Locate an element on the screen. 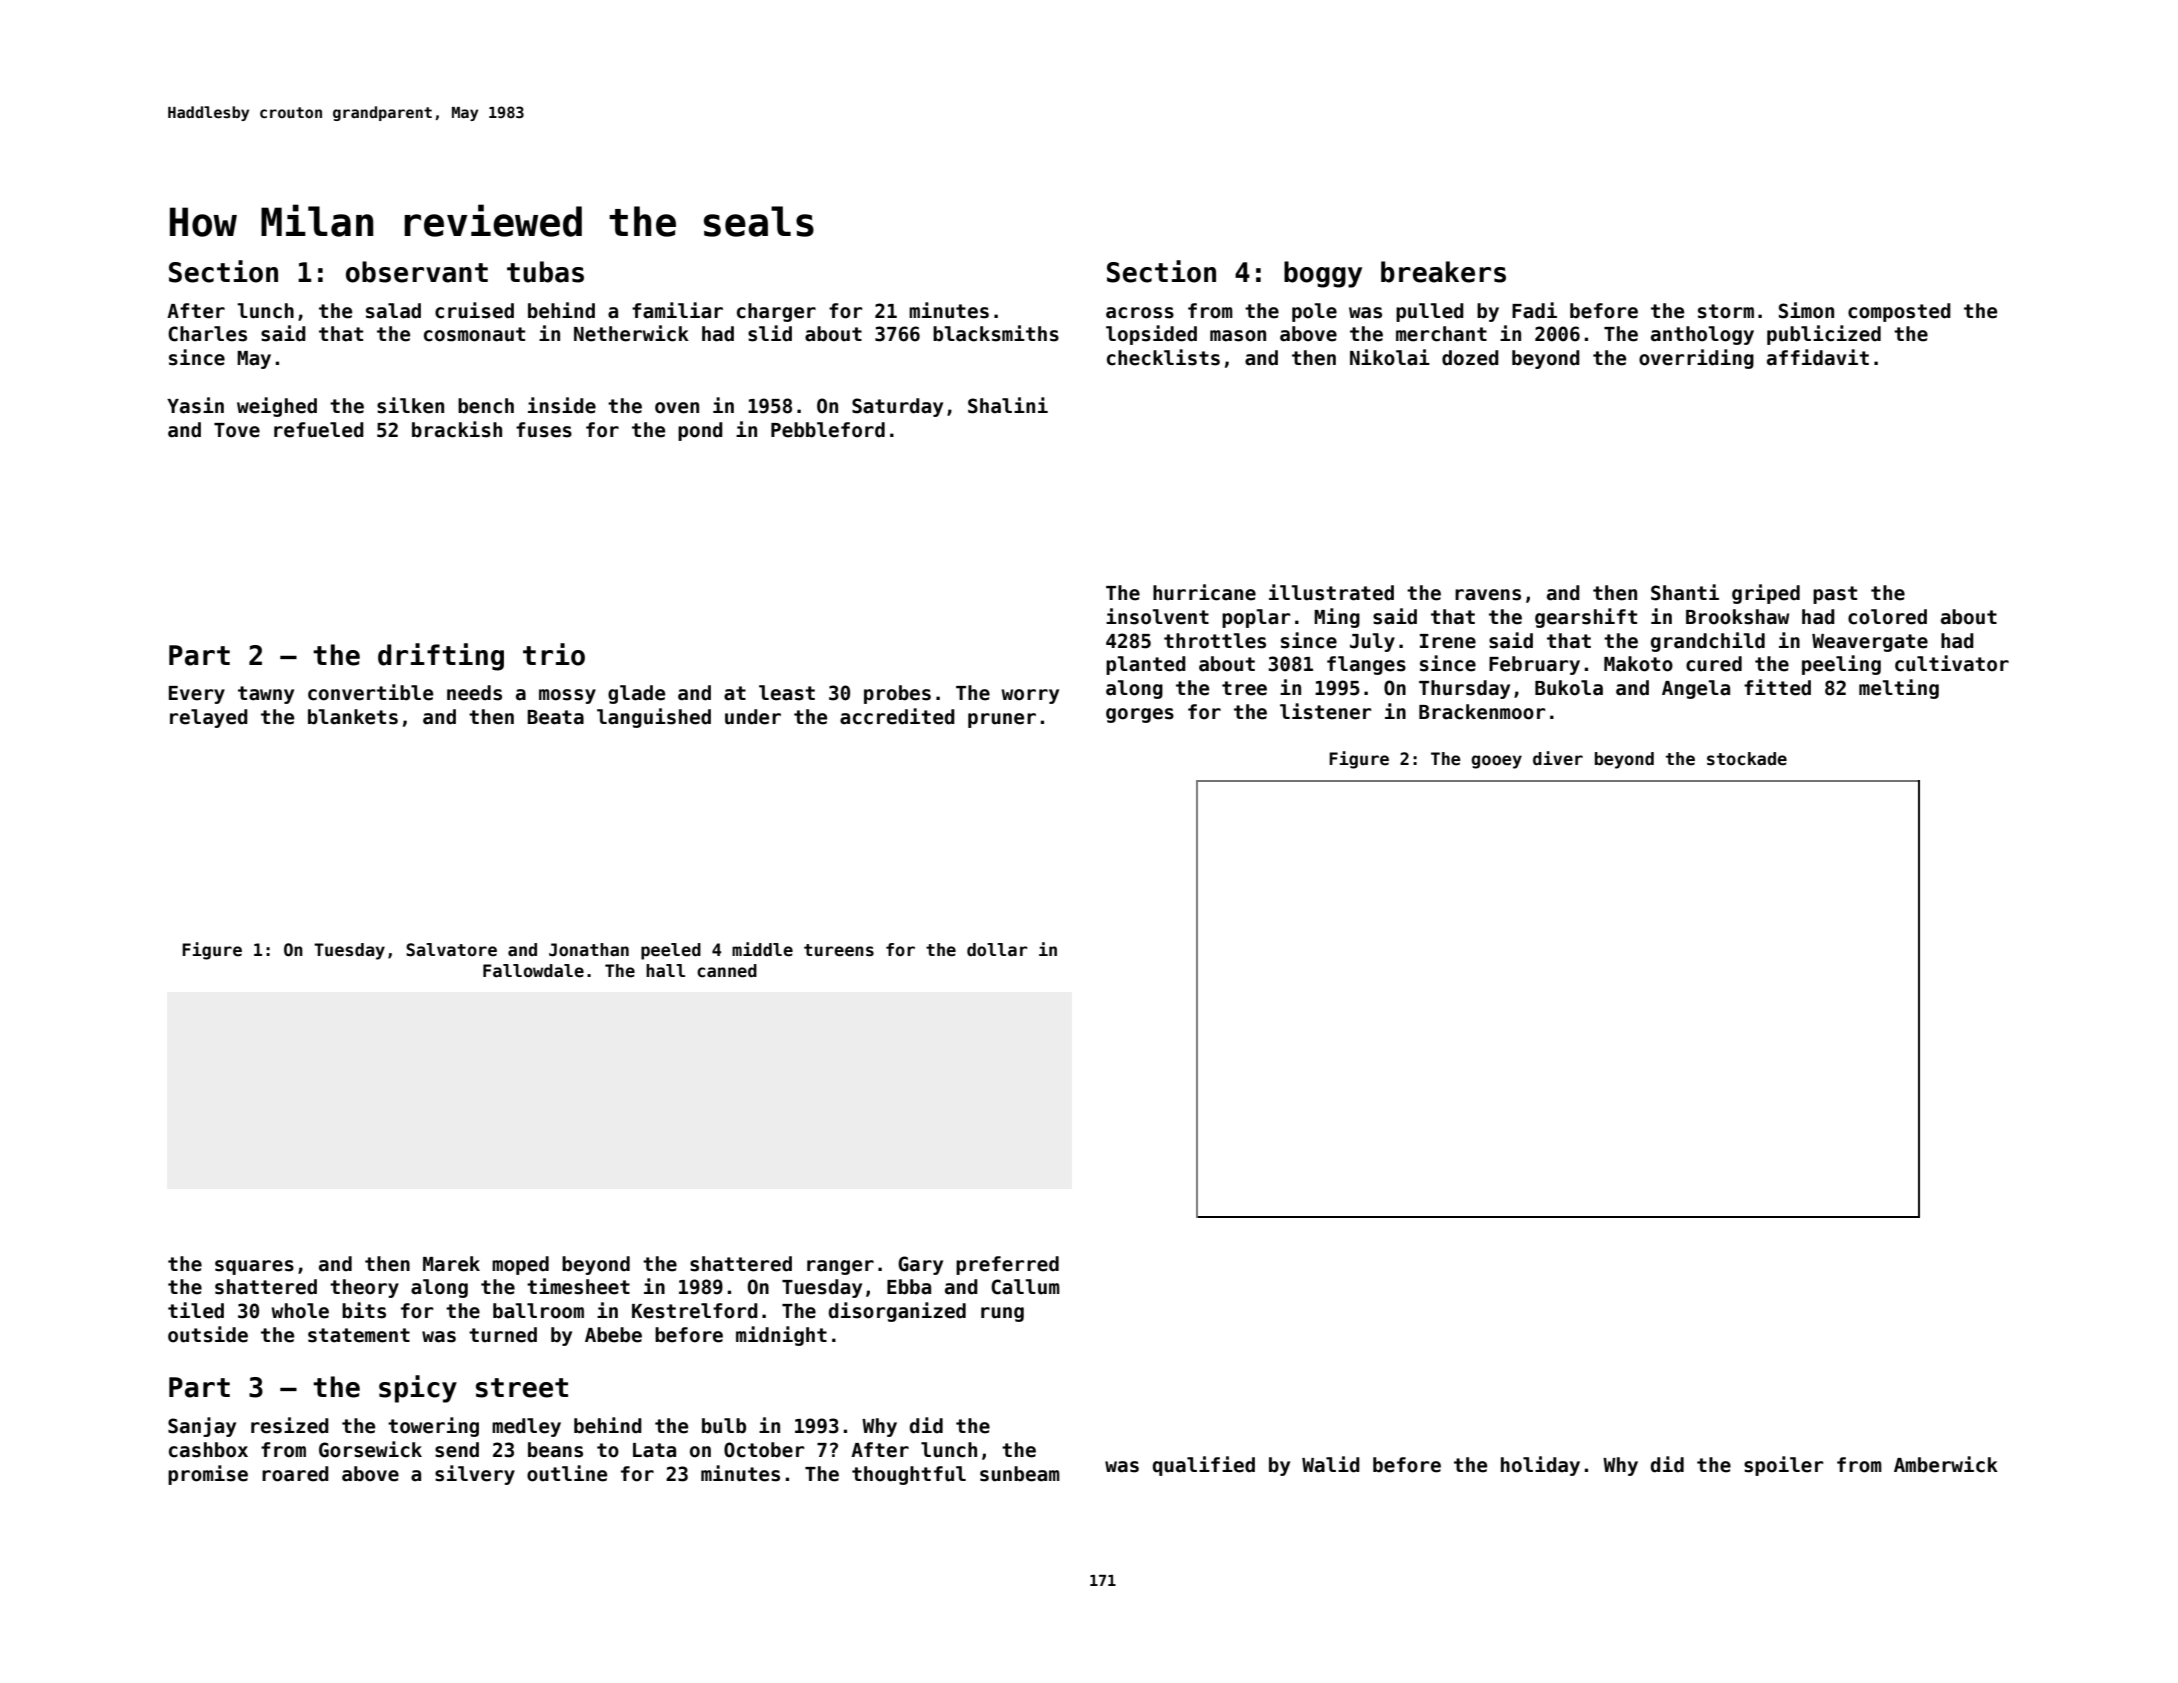  spoiler is located at coordinates (1783, 1466).
